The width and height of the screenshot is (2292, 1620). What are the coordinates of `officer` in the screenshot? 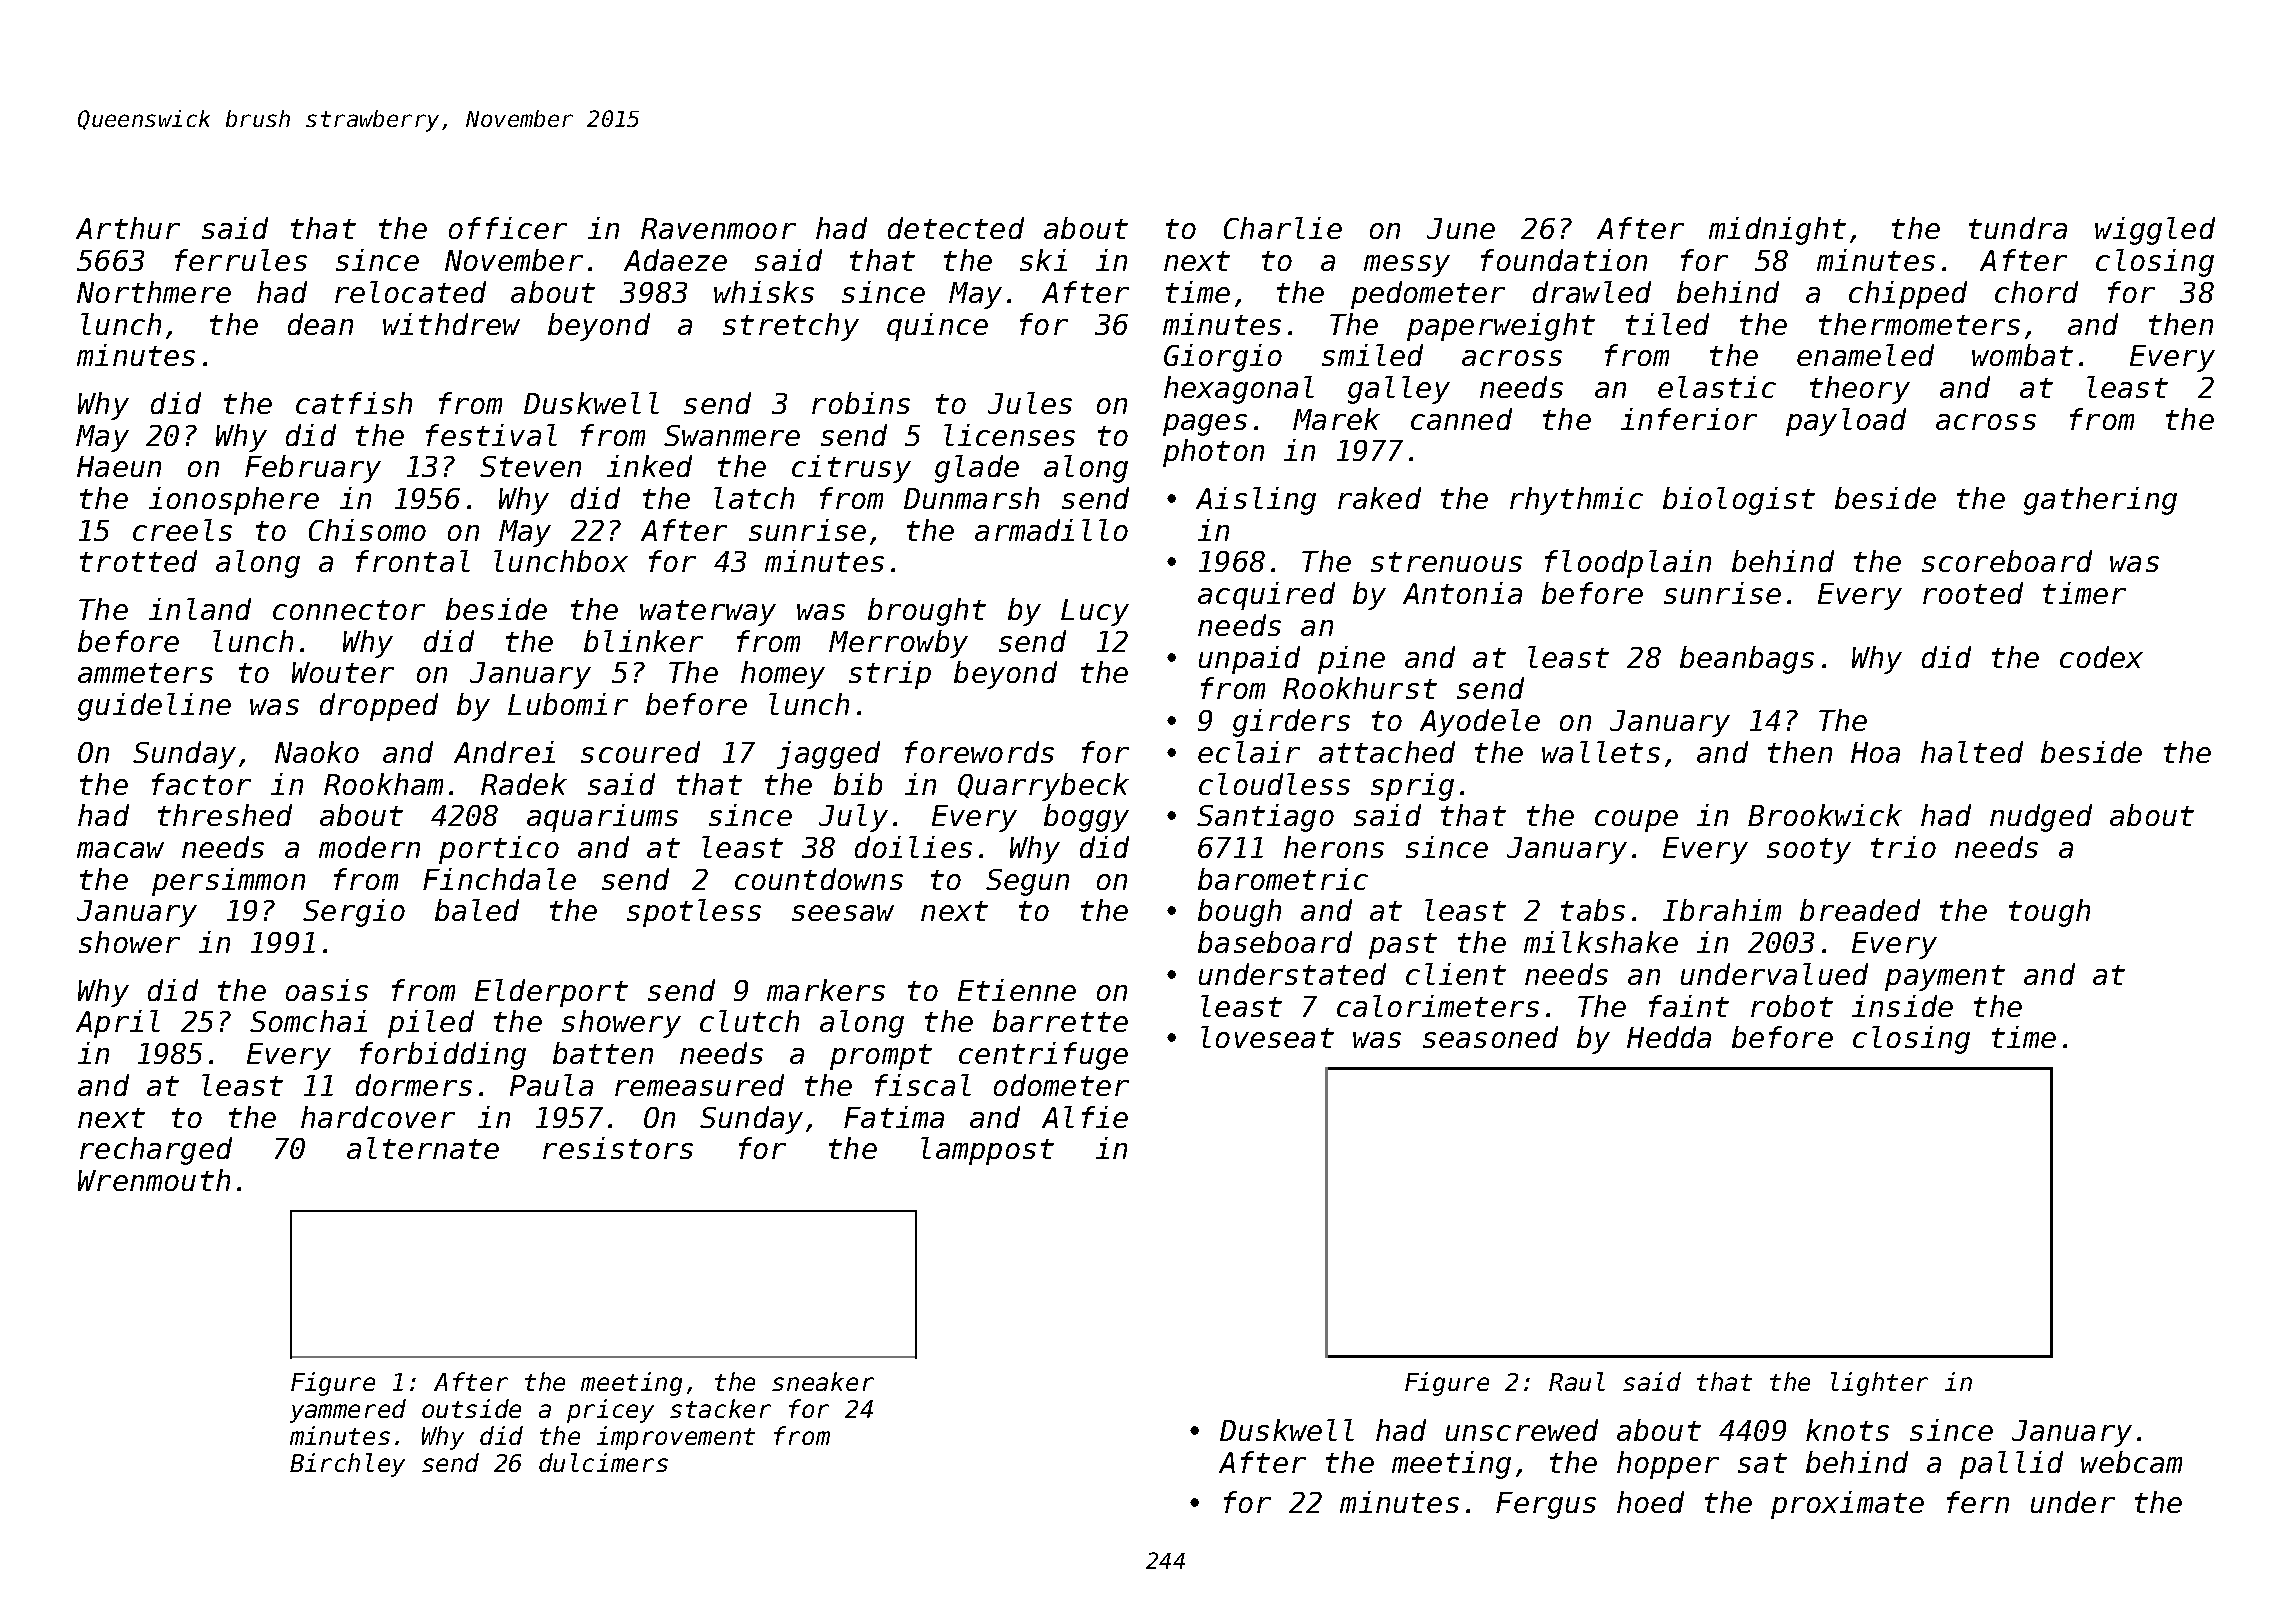 It's located at (508, 228).
